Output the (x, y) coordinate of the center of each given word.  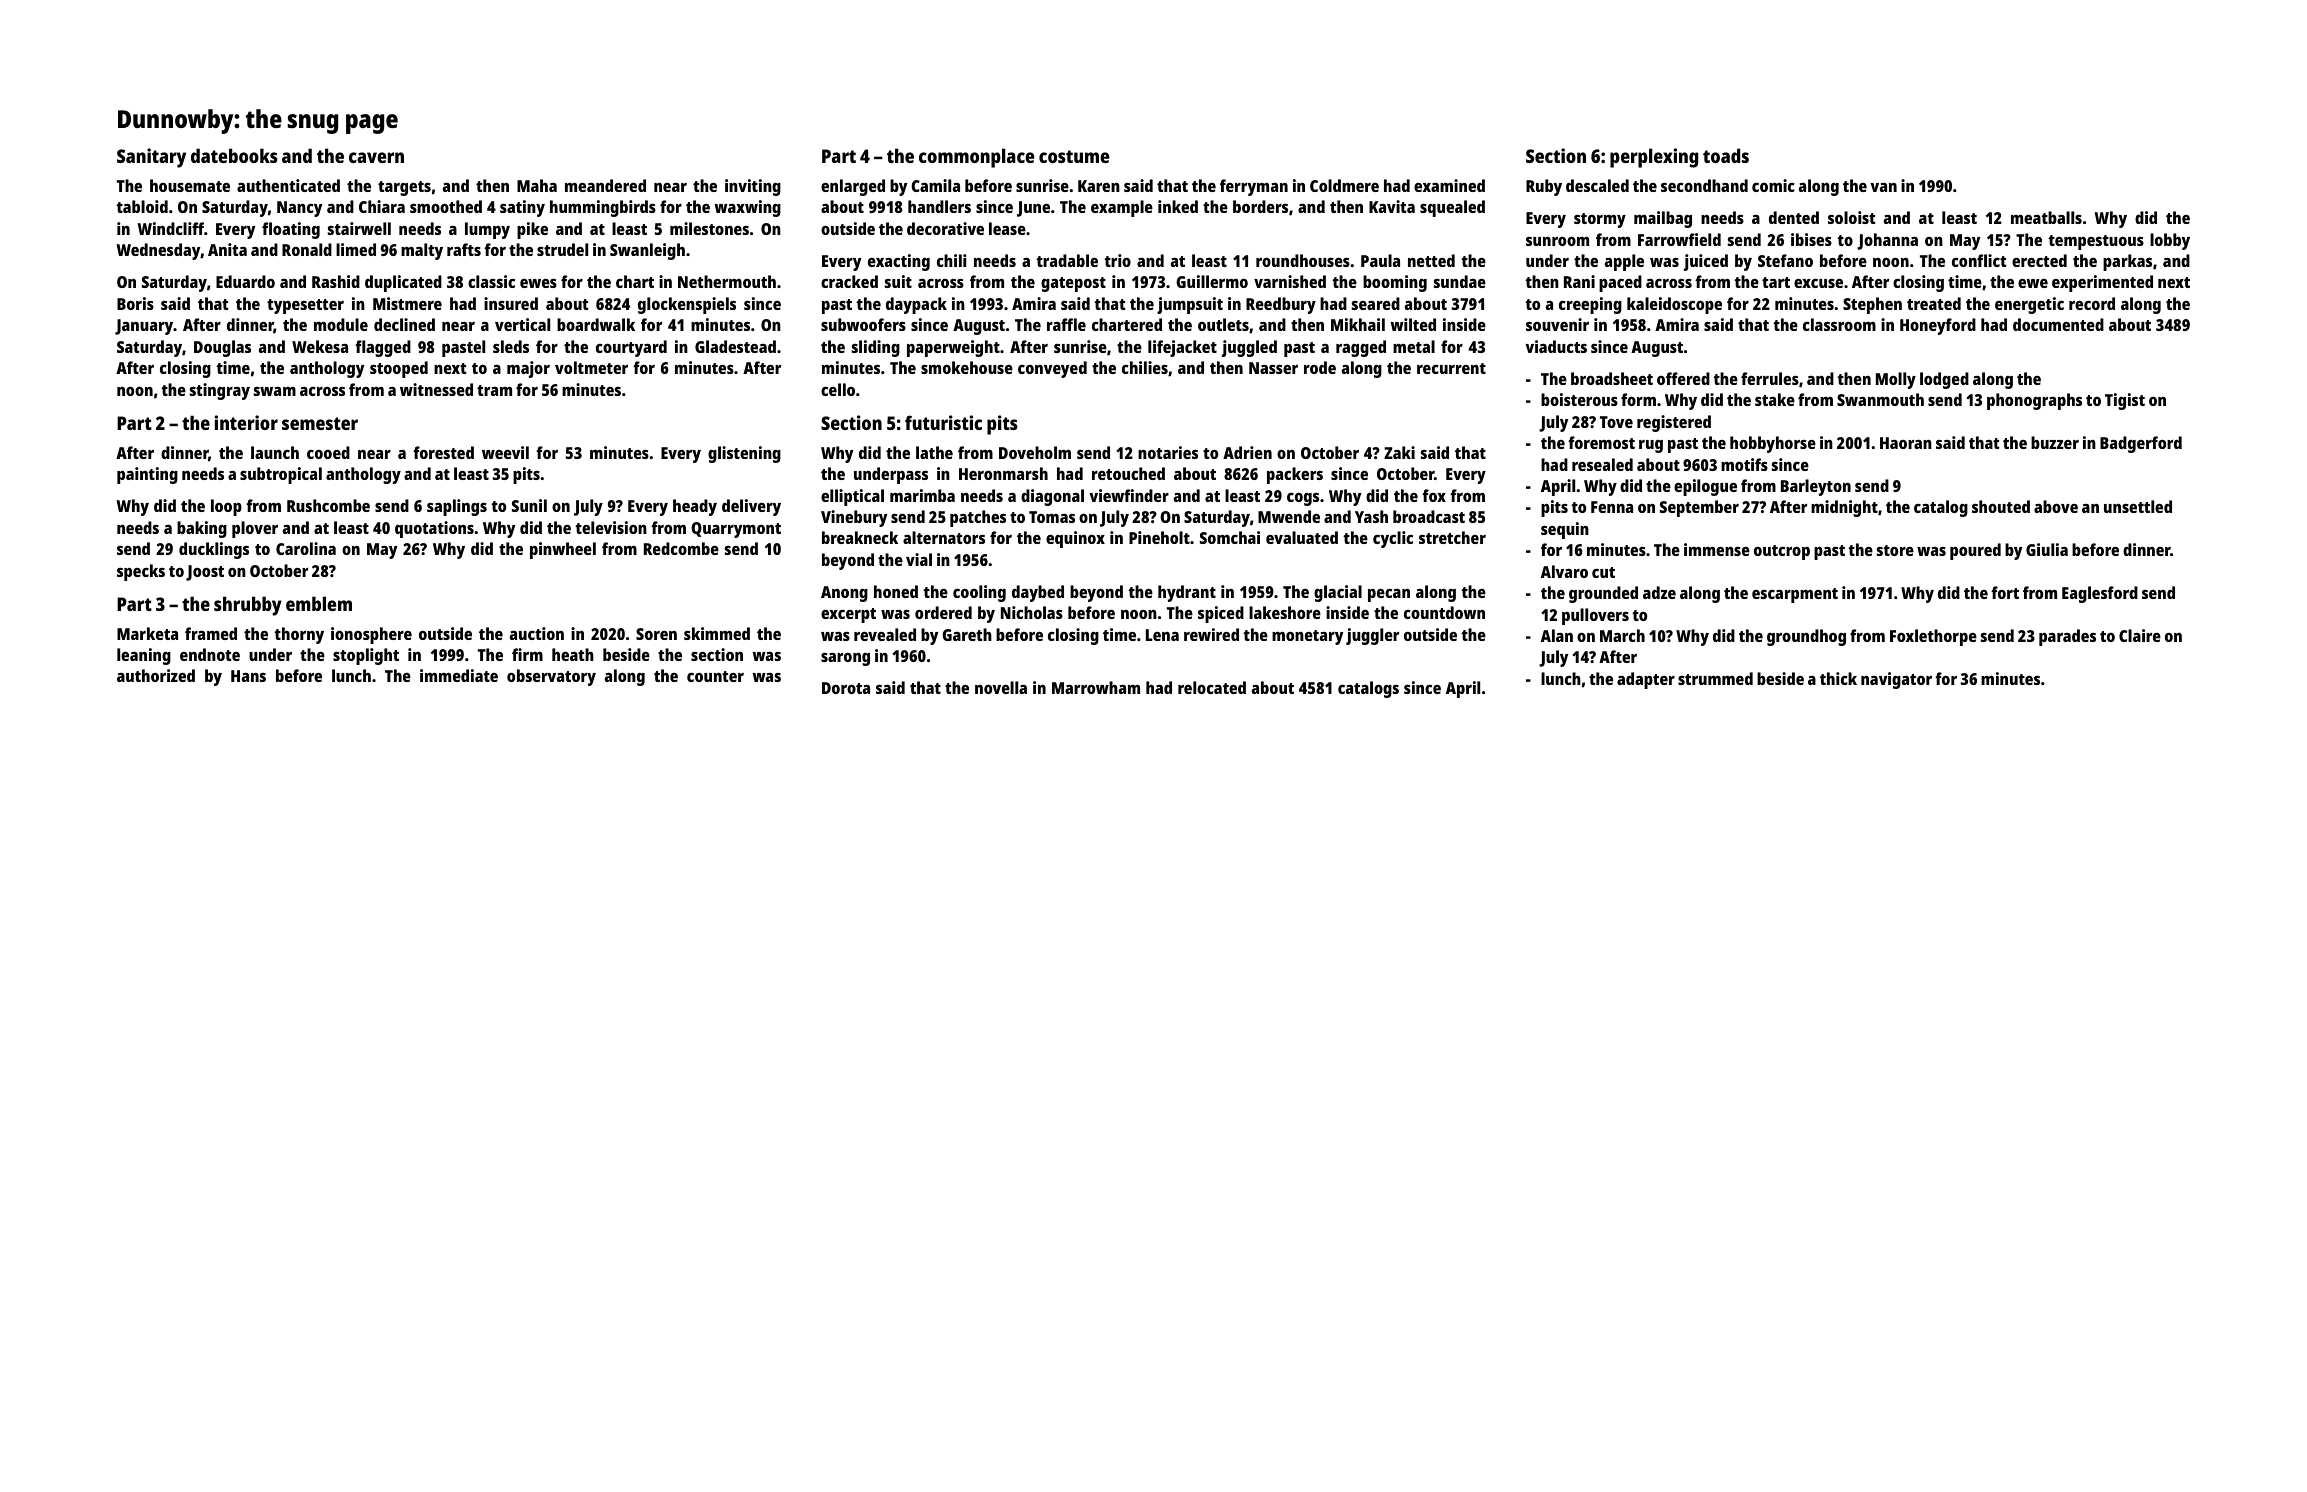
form (1638, 399)
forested (443, 452)
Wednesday (158, 251)
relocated (1212, 687)
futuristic (943, 422)
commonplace (976, 158)
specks (141, 572)
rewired (1211, 634)
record (2092, 303)
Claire (2140, 635)
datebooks (234, 155)
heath (573, 654)
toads (1726, 155)
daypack (916, 305)
